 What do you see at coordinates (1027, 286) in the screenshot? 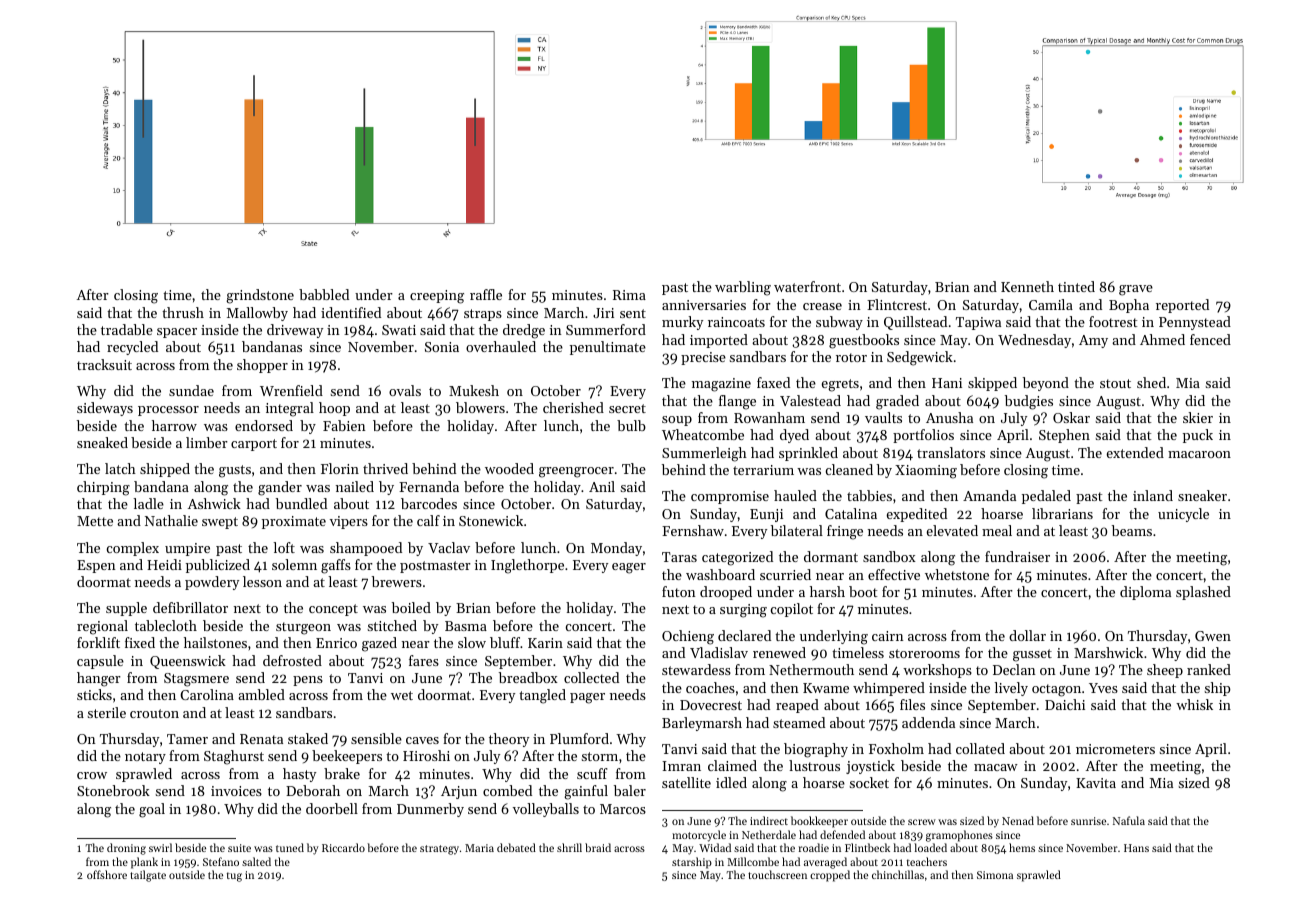
I see `Kenneth` at bounding box center [1027, 286].
